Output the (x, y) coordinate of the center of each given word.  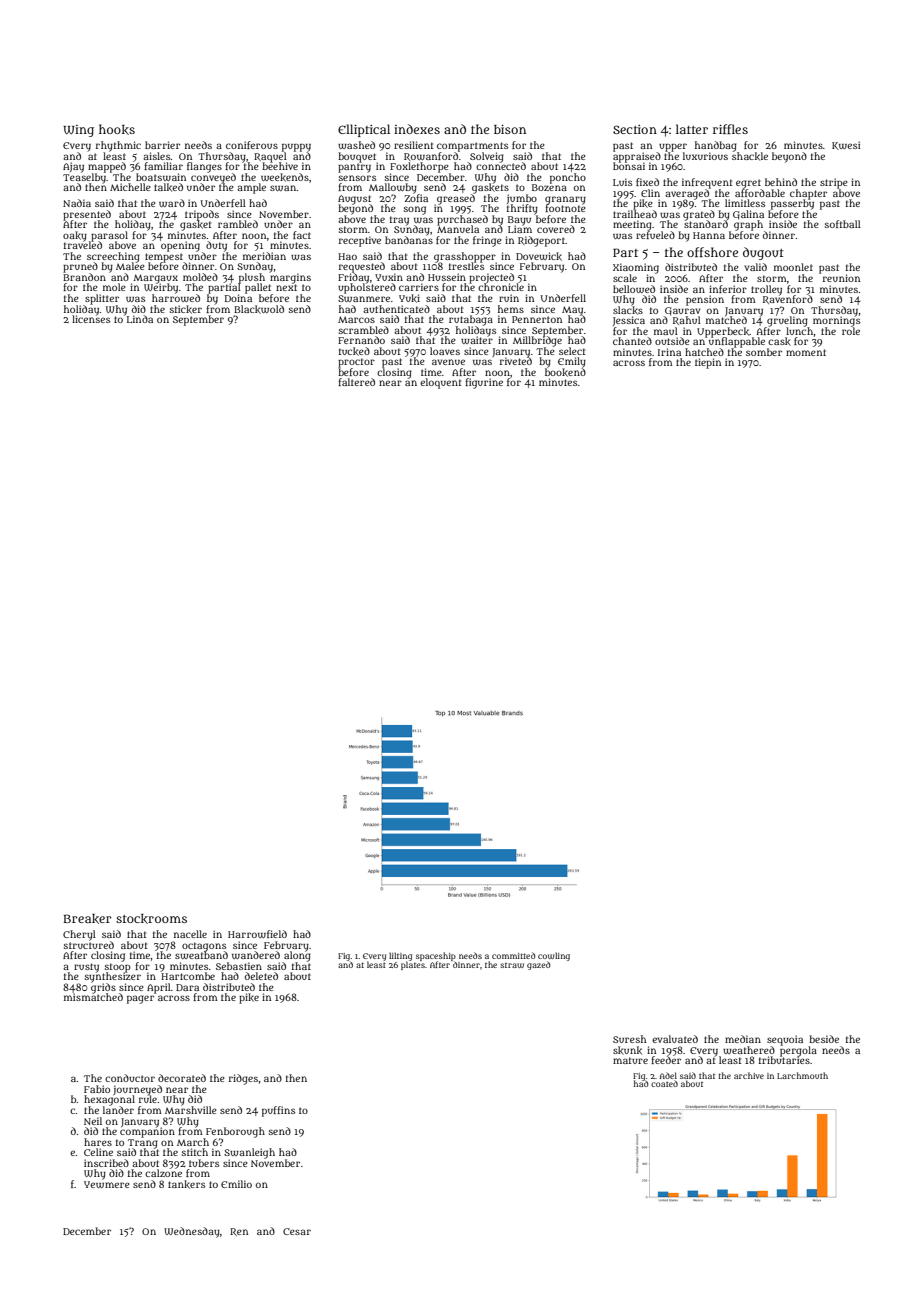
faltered (356, 382)
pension (705, 300)
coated (664, 1083)
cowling (554, 956)
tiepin (708, 363)
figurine (484, 383)
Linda (140, 319)
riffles (730, 129)
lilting (400, 957)
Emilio (236, 1184)
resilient (414, 145)
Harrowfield (257, 934)
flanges (204, 167)
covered (556, 229)
